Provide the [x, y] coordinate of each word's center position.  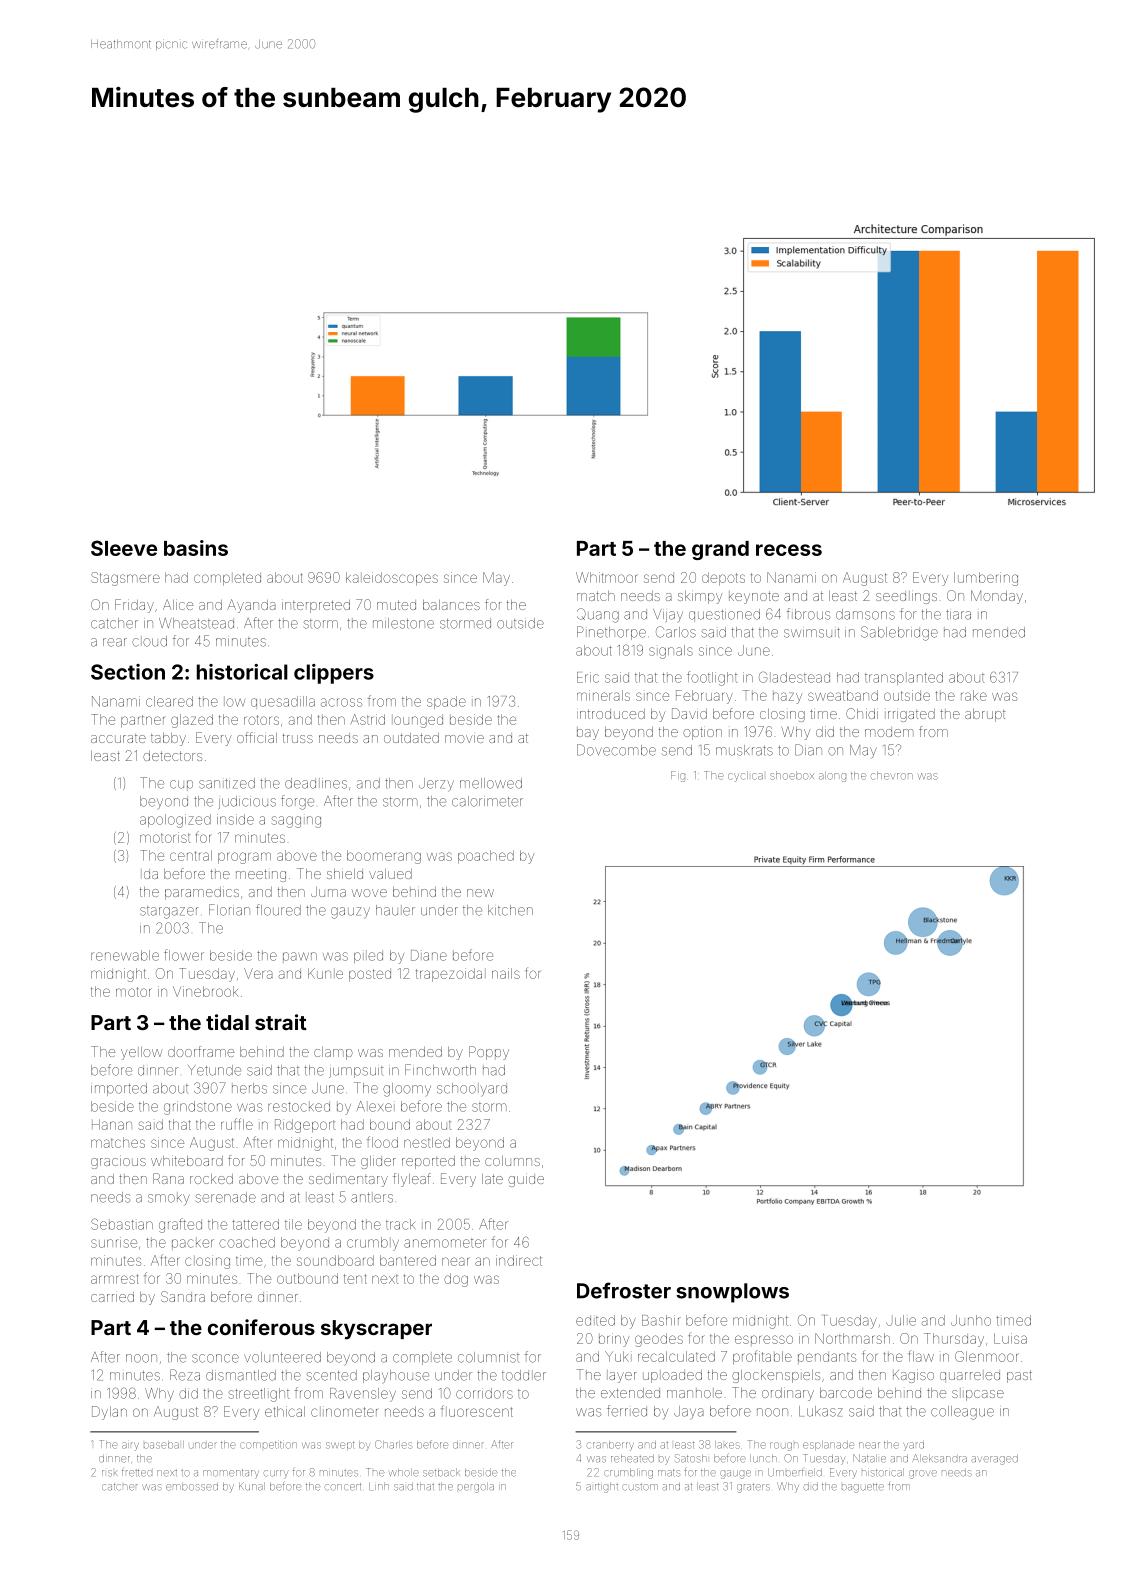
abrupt [985, 715]
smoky [169, 1199]
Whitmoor [606, 577]
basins [196, 548]
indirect [519, 1260]
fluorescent [477, 1411]
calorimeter [487, 801]
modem [889, 732]
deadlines [316, 783]
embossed [192, 1487]
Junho [971, 1320]
